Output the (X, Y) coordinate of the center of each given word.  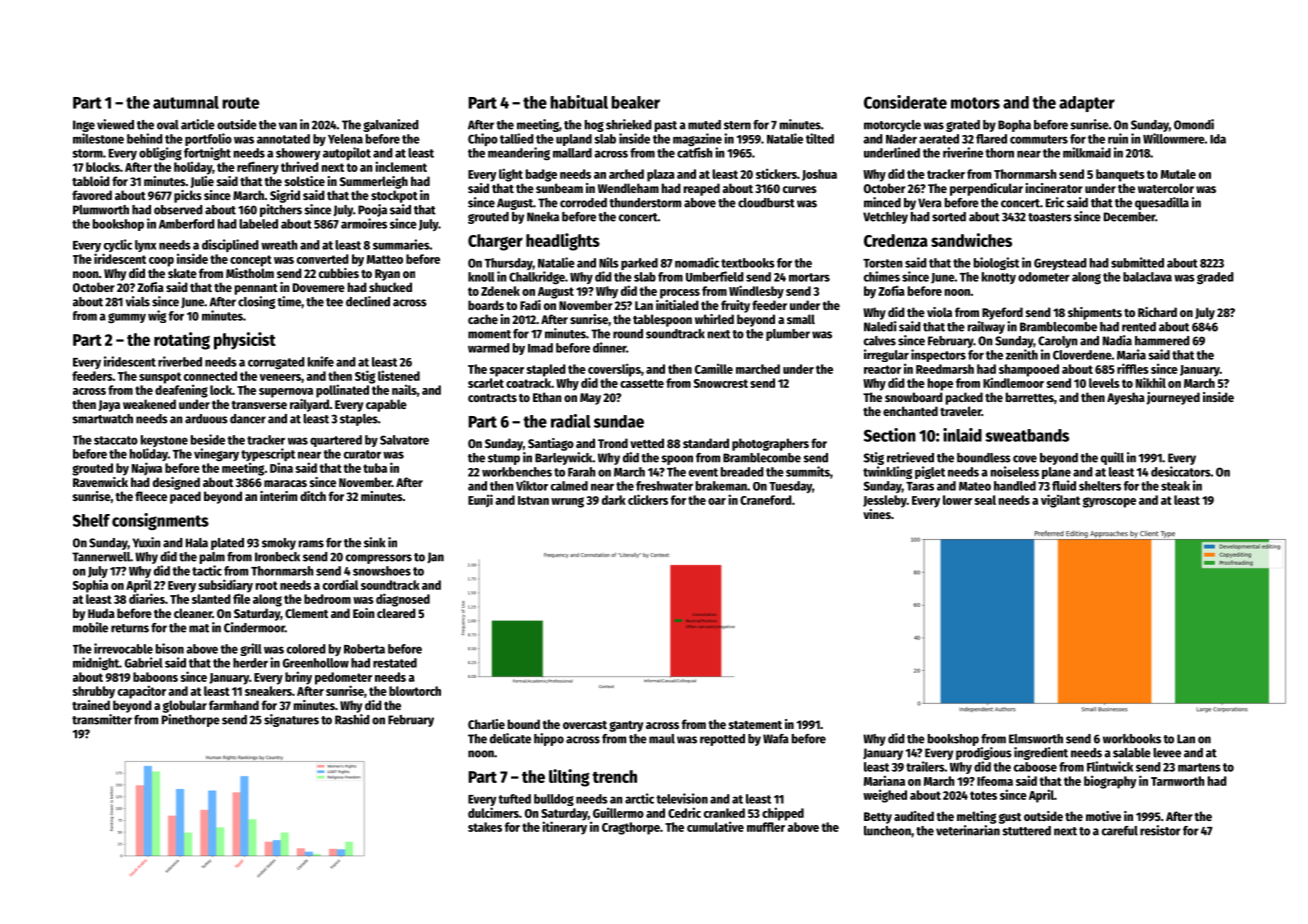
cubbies (339, 273)
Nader (901, 139)
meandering (519, 154)
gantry (626, 726)
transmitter (102, 719)
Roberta (364, 649)
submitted (1137, 262)
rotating (182, 341)
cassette (642, 383)
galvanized (391, 125)
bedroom (327, 599)
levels (1104, 383)
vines (877, 514)
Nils (609, 262)
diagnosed (403, 600)
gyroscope (1109, 502)
